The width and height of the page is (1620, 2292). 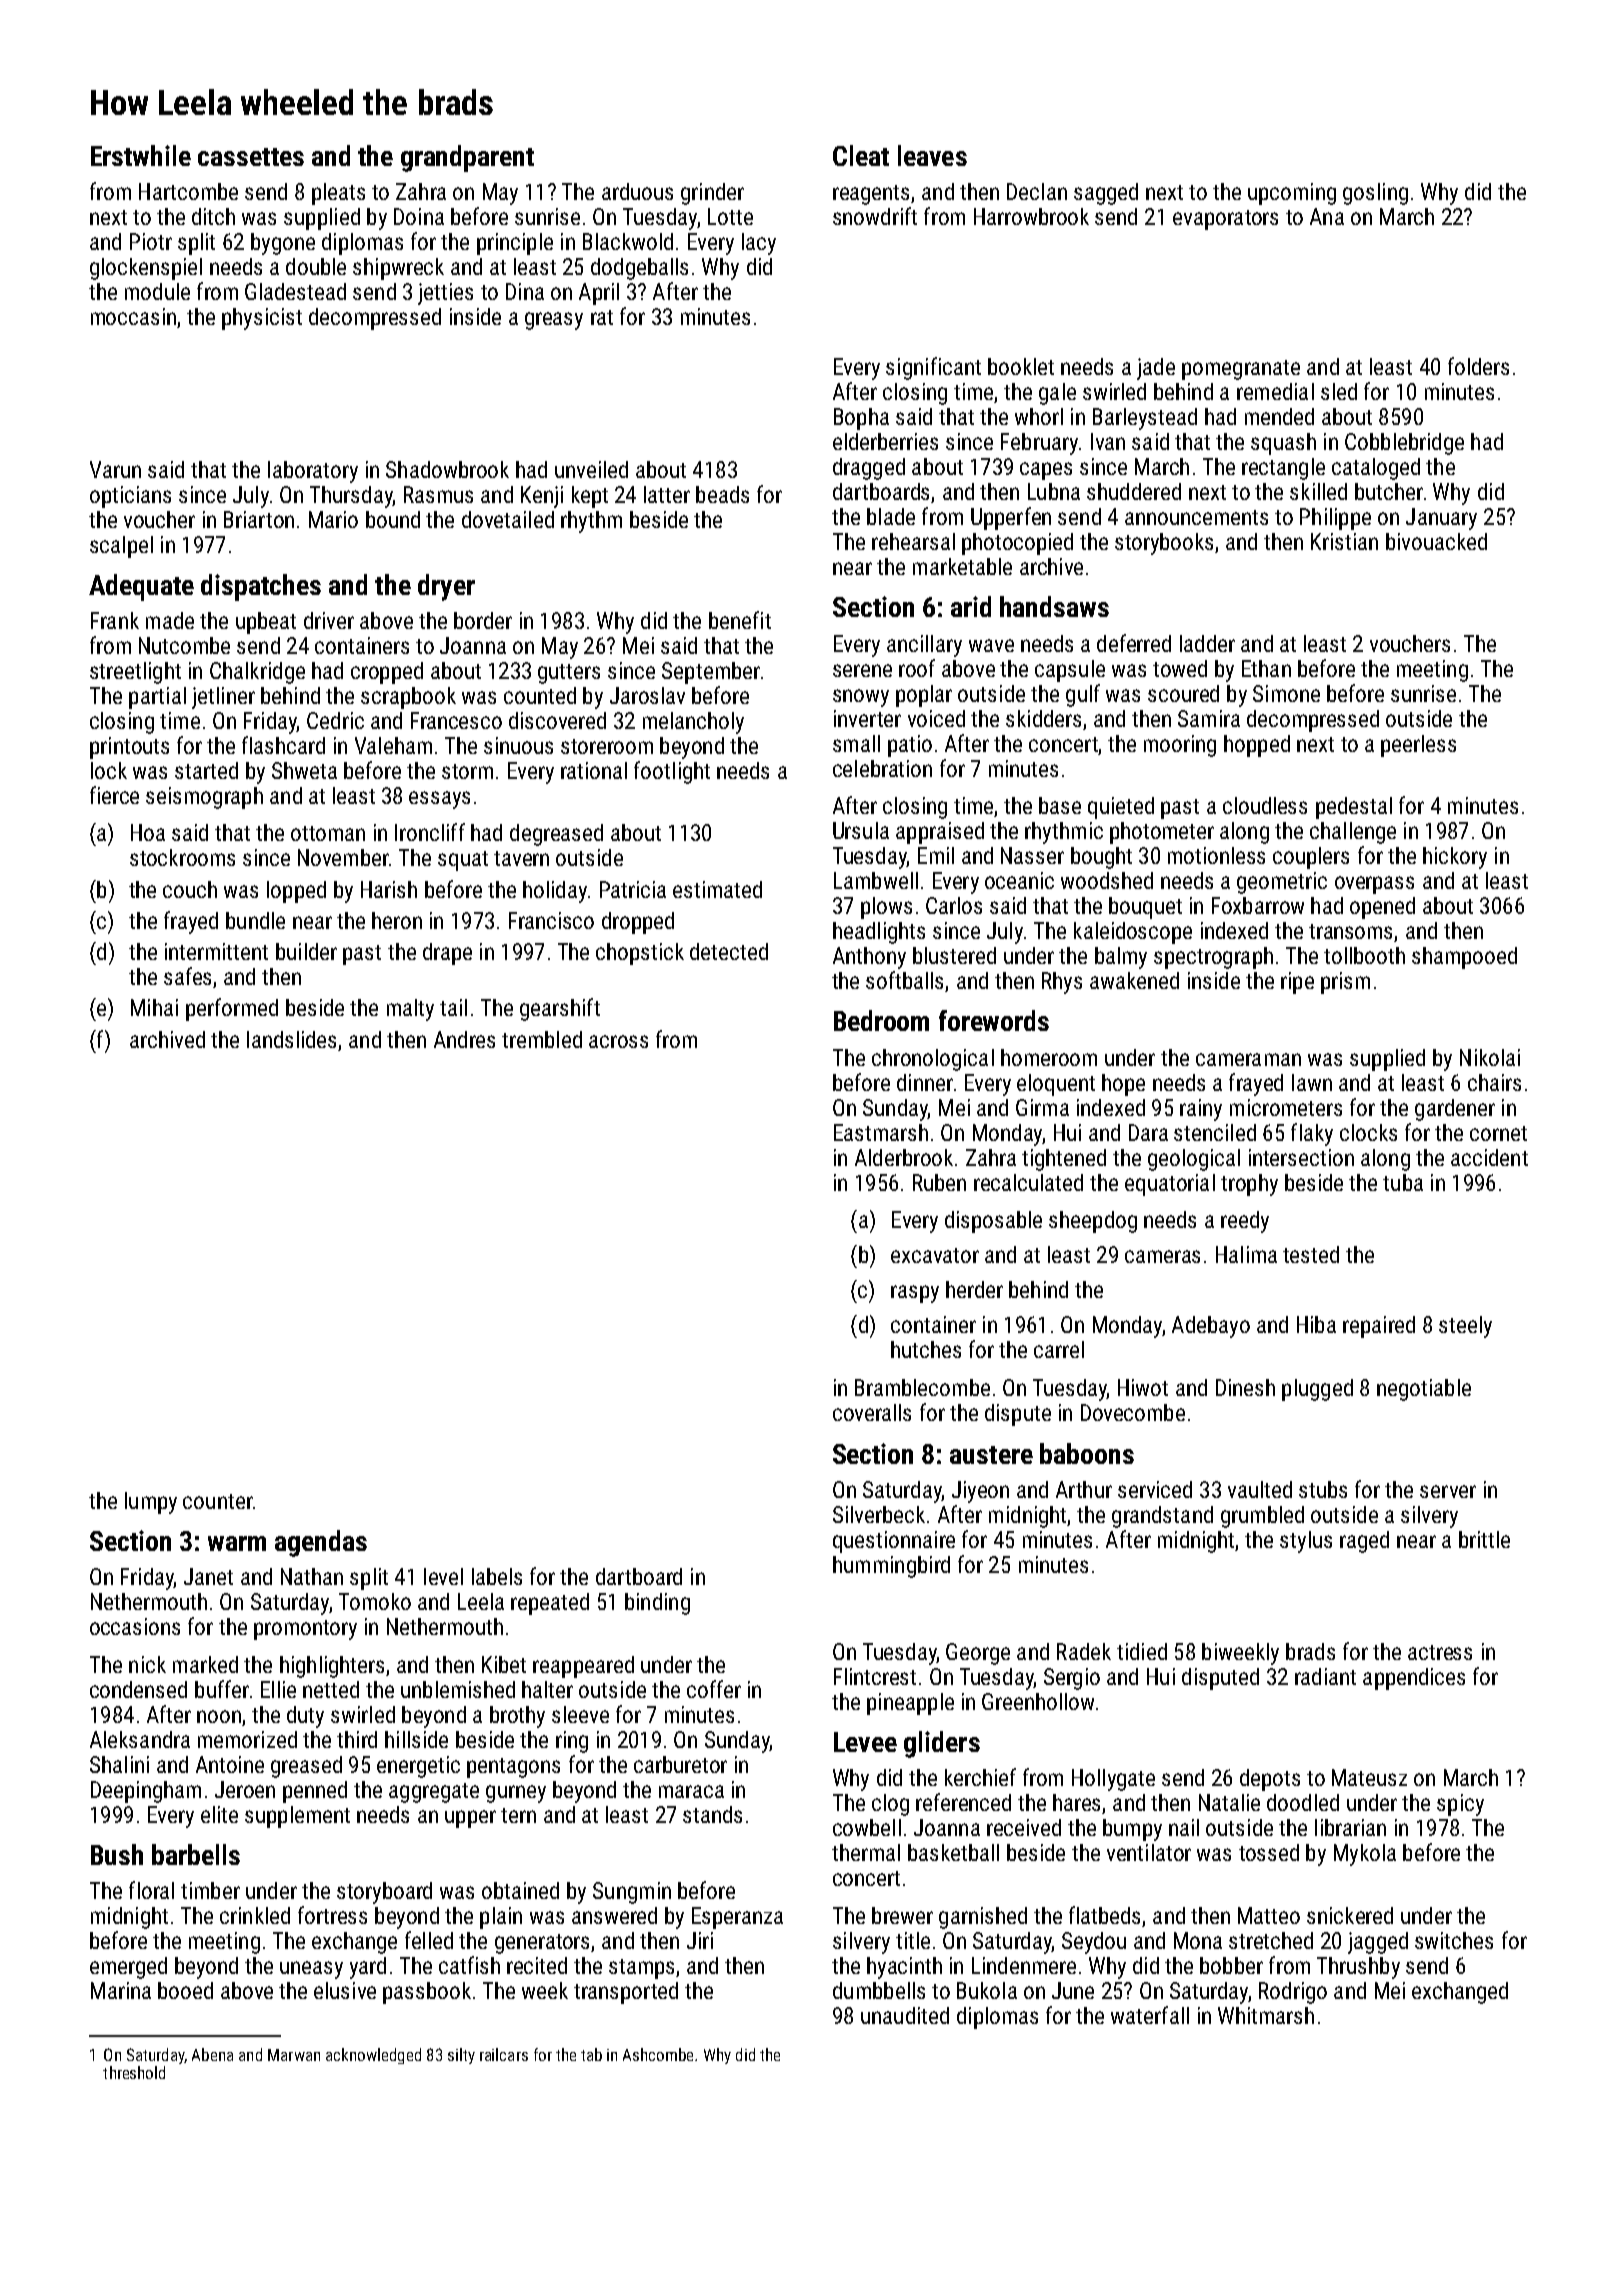 What do you see at coordinates (1292, 194) in the page?
I see `upcoming` at bounding box center [1292, 194].
